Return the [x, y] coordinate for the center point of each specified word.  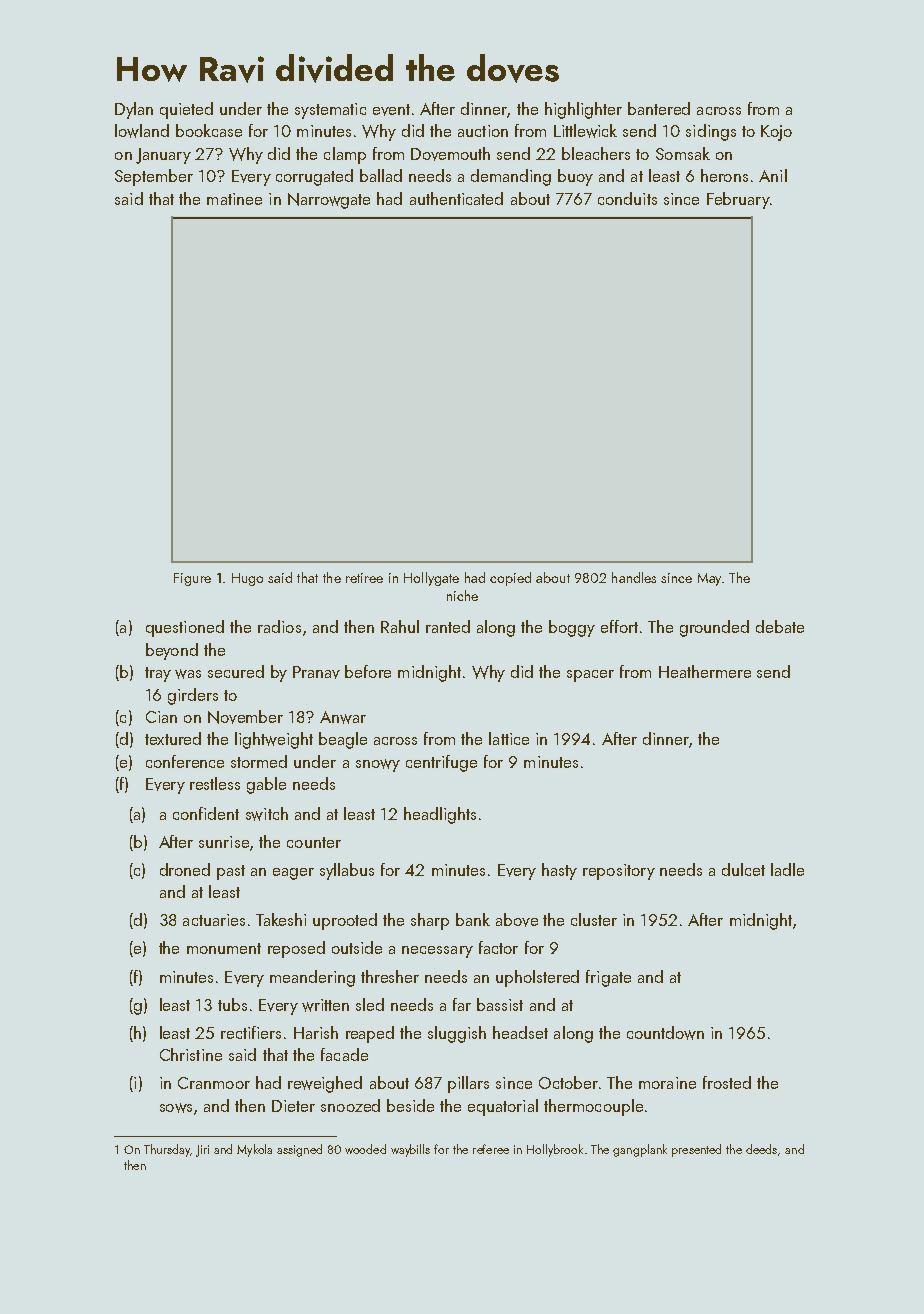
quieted [186, 110]
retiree [364, 578]
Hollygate [431, 579]
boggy [572, 628]
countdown [665, 1033]
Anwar [343, 717]
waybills [410, 1150]
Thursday [167, 1150]
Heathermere [705, 671]
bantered [659, 108]
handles [634, 577]
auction [483, 131]
